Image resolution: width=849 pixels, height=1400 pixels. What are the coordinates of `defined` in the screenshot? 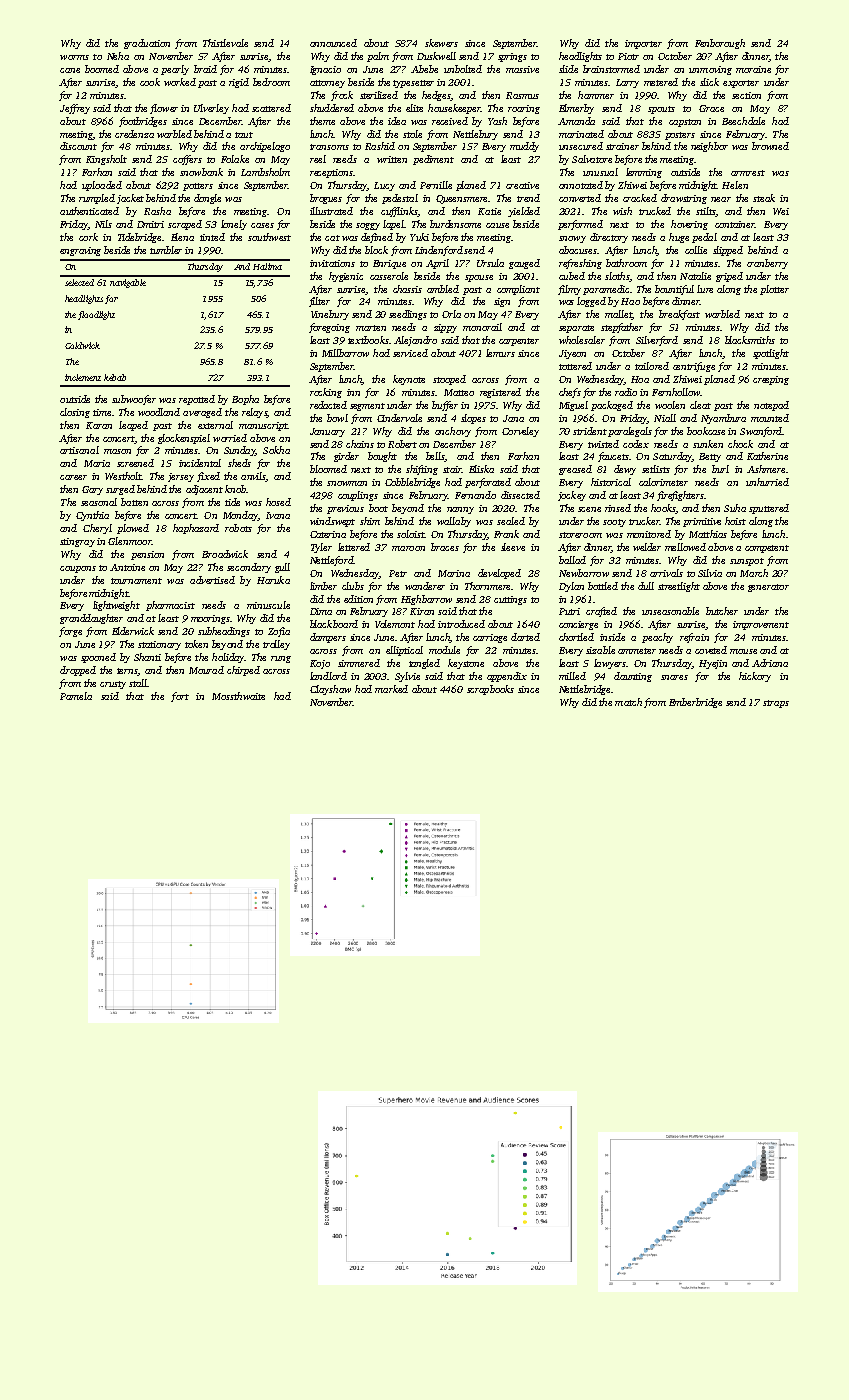 It's located at (377, 238).
